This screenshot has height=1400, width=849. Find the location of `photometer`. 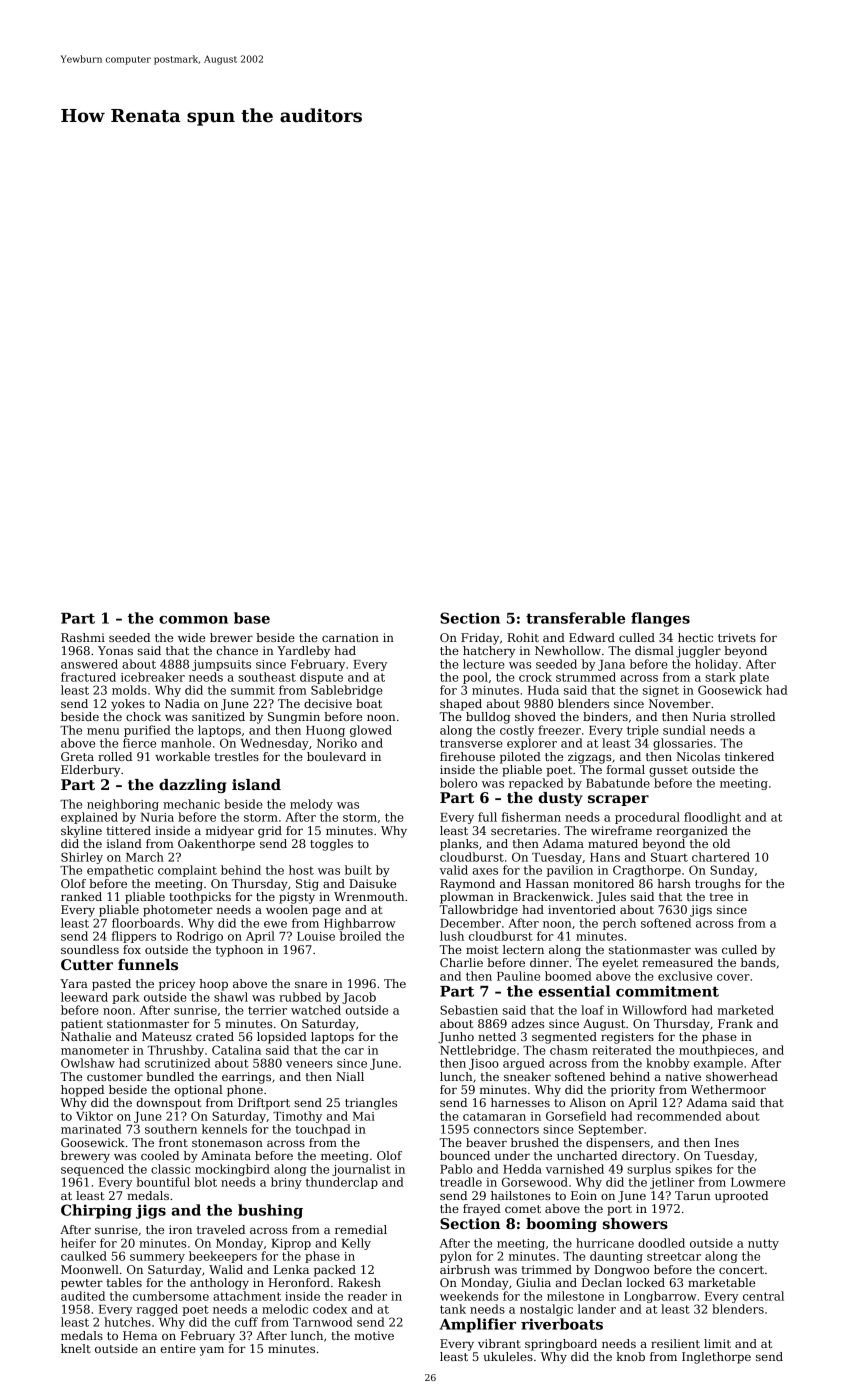

photometer is located at coordinates (178, 911).
